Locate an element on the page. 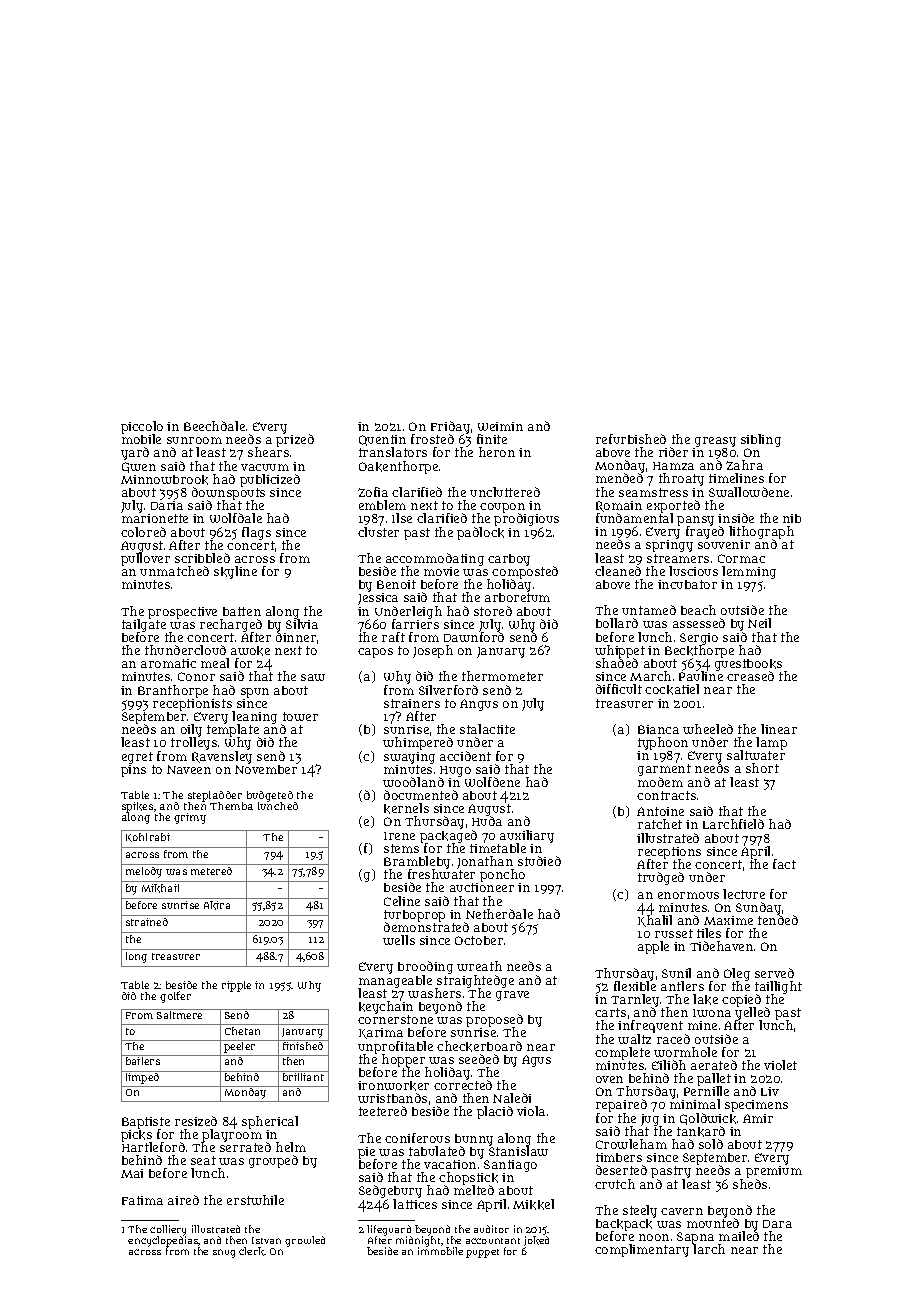  Sunday is located at coordinates (758, 909).
